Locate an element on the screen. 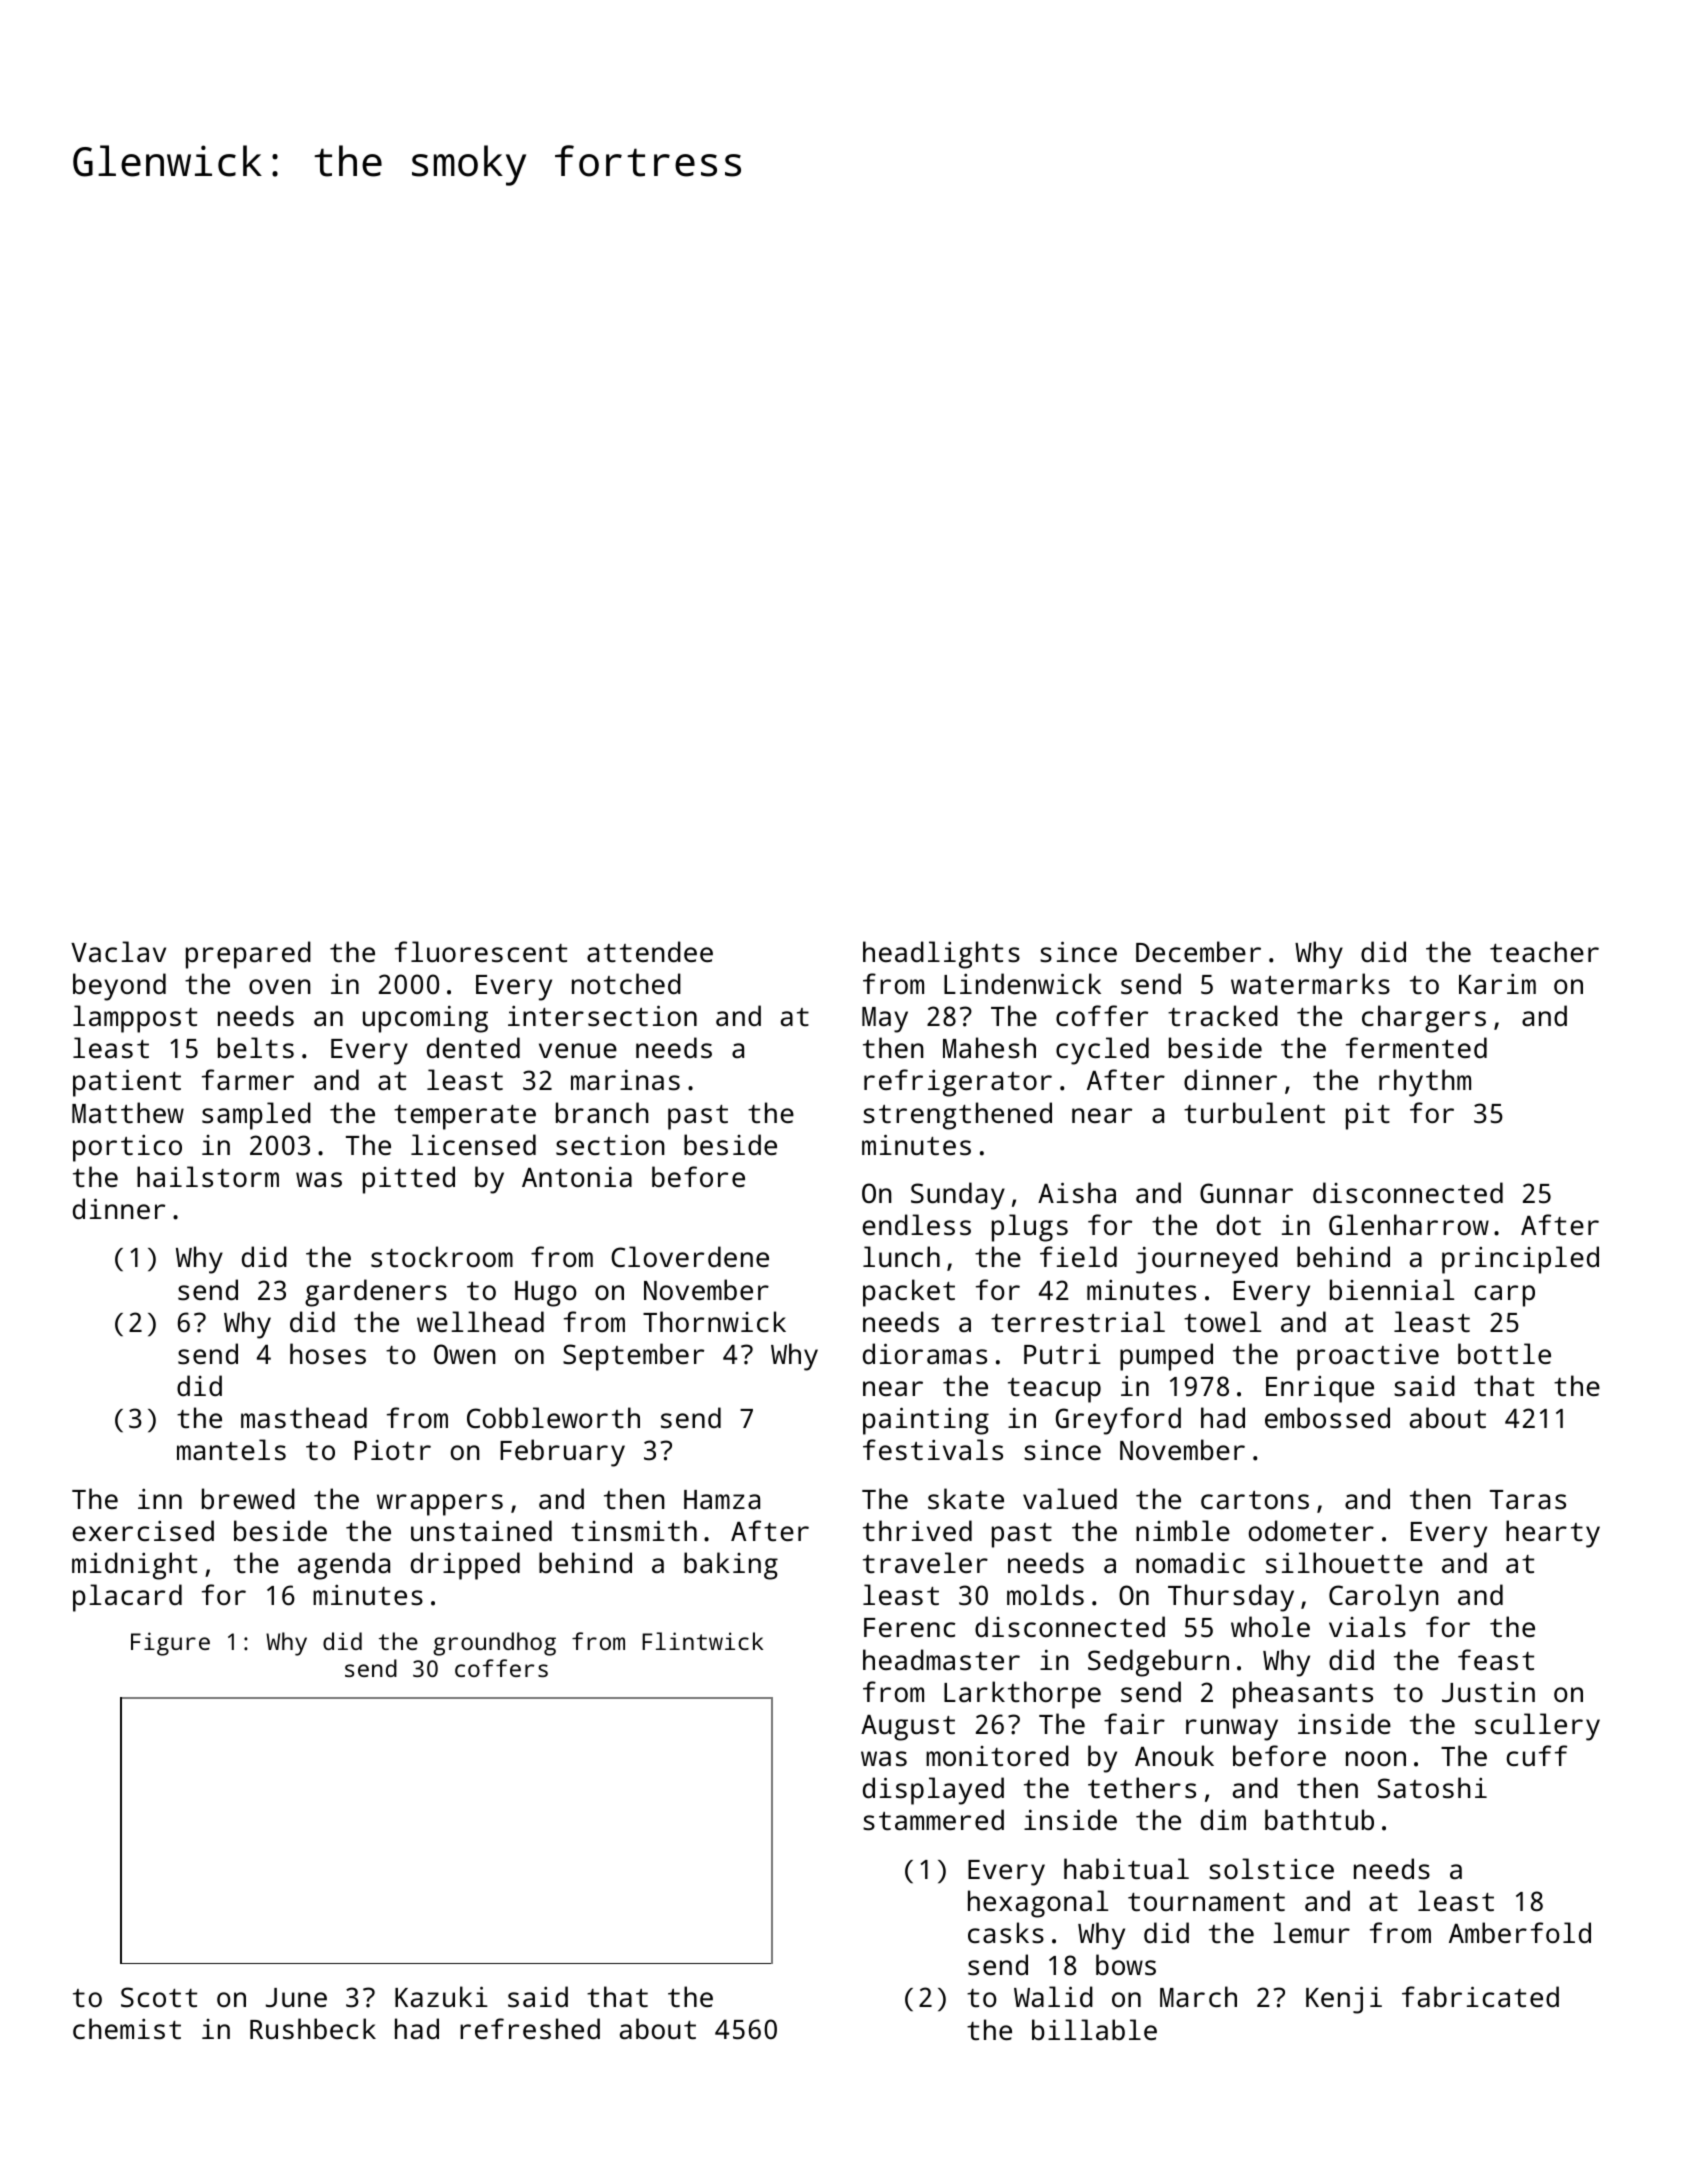  field is located at coordinates (1078, 1256).
